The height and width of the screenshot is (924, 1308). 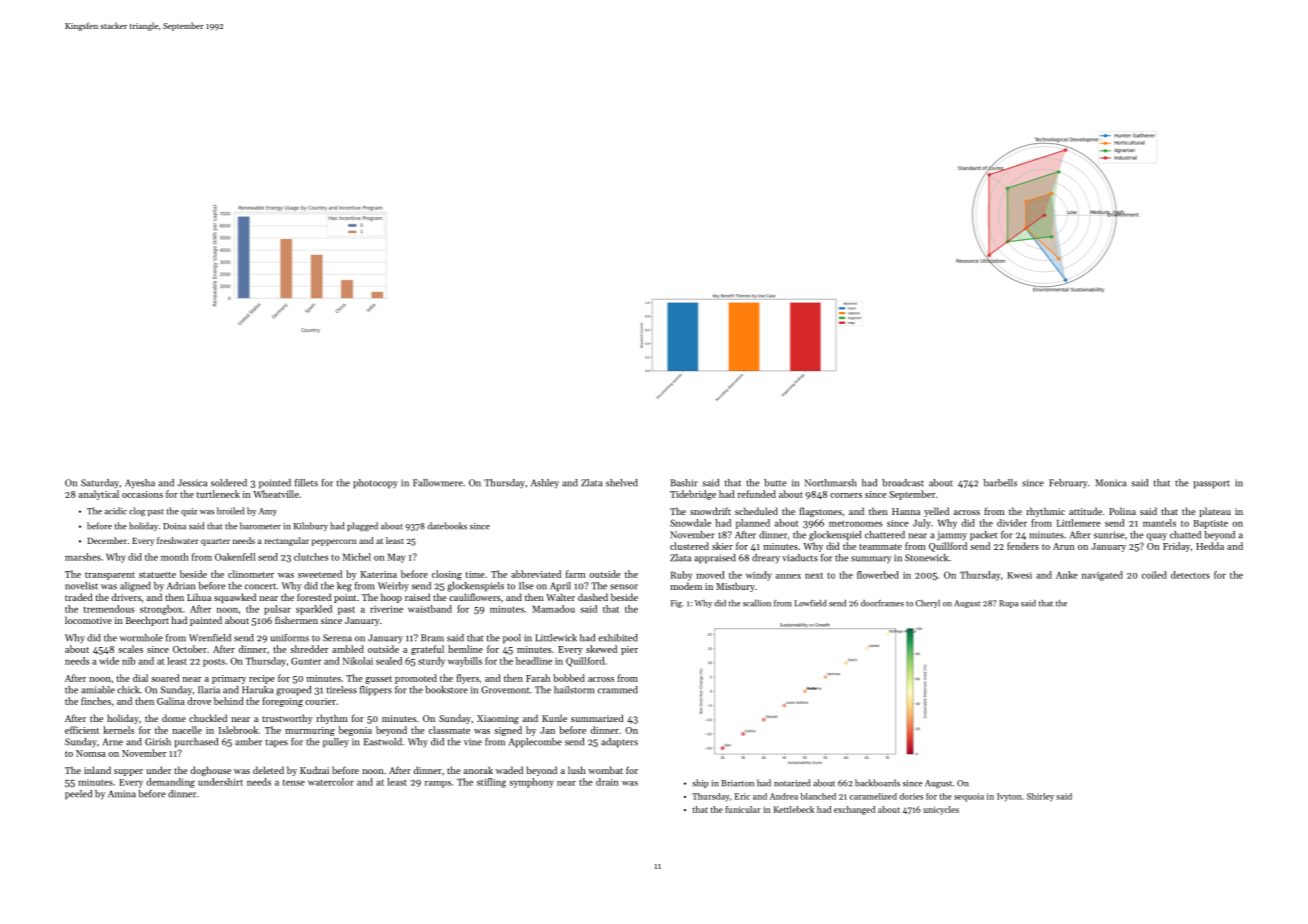 What do you see at coordinates (534, 661) in the screenshot?
I see `headline` at bounding box center [534, 661].
